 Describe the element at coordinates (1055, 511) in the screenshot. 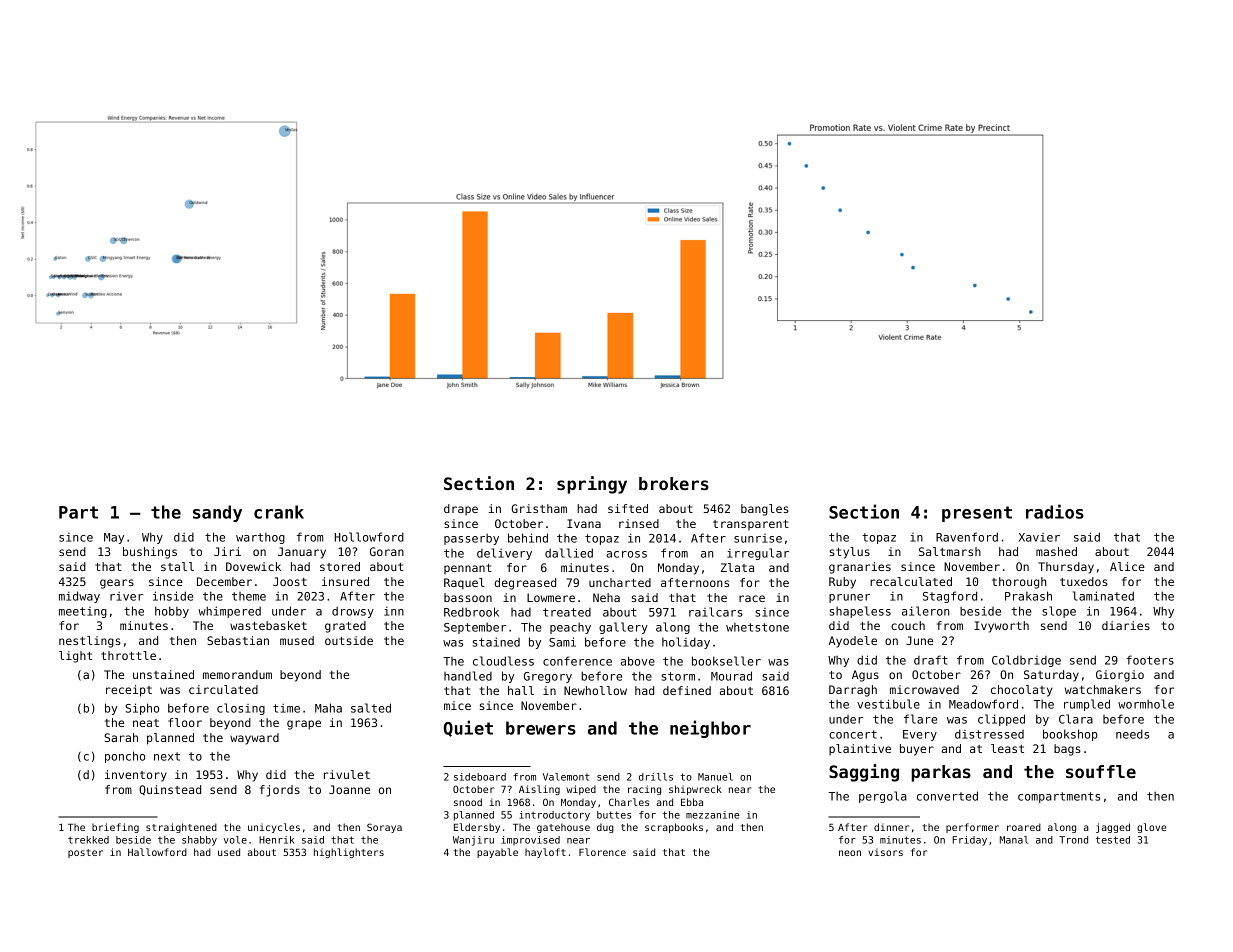

I see `radios` at that location.
